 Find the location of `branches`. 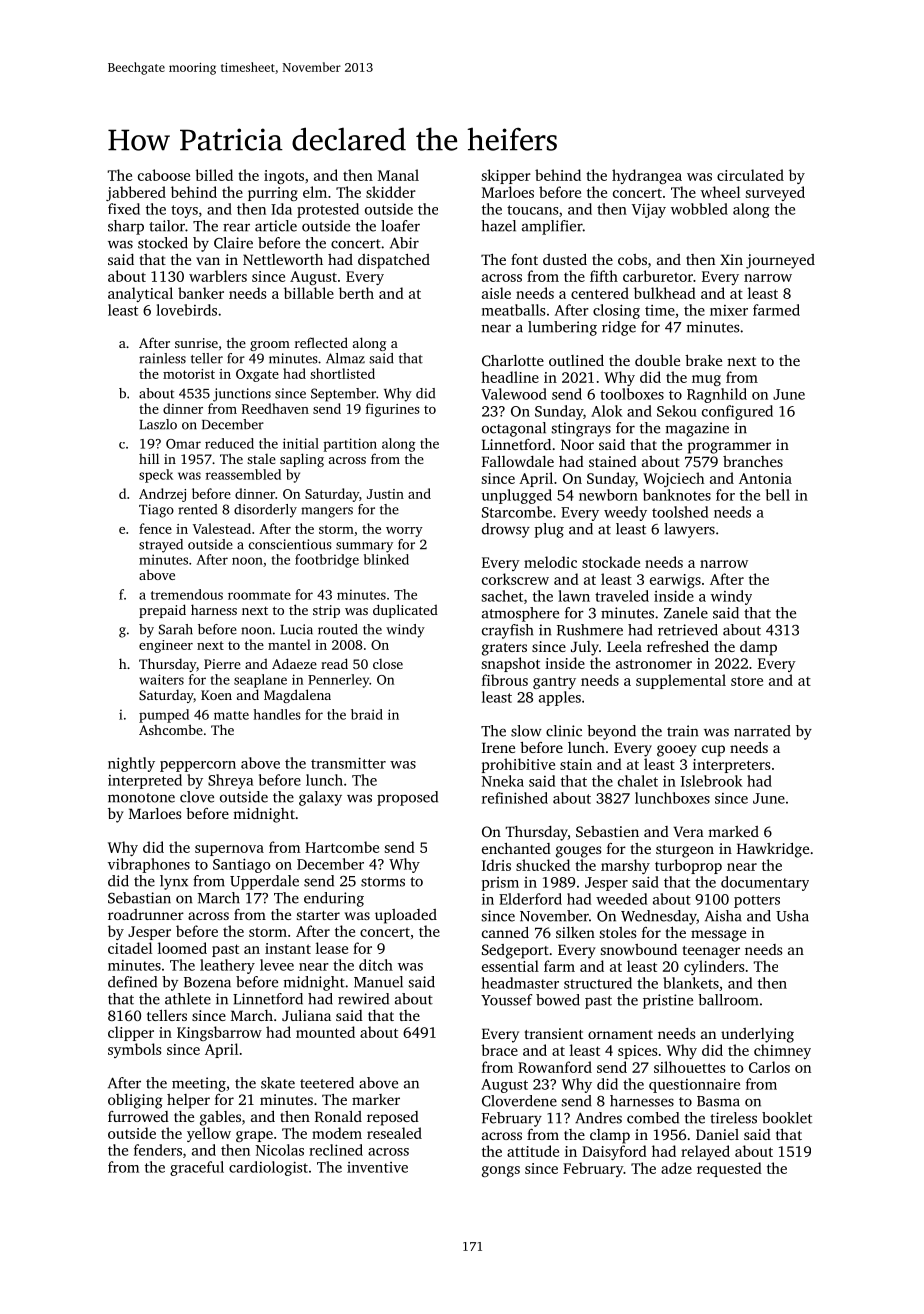

branches is located at coordinates (753, 461).
